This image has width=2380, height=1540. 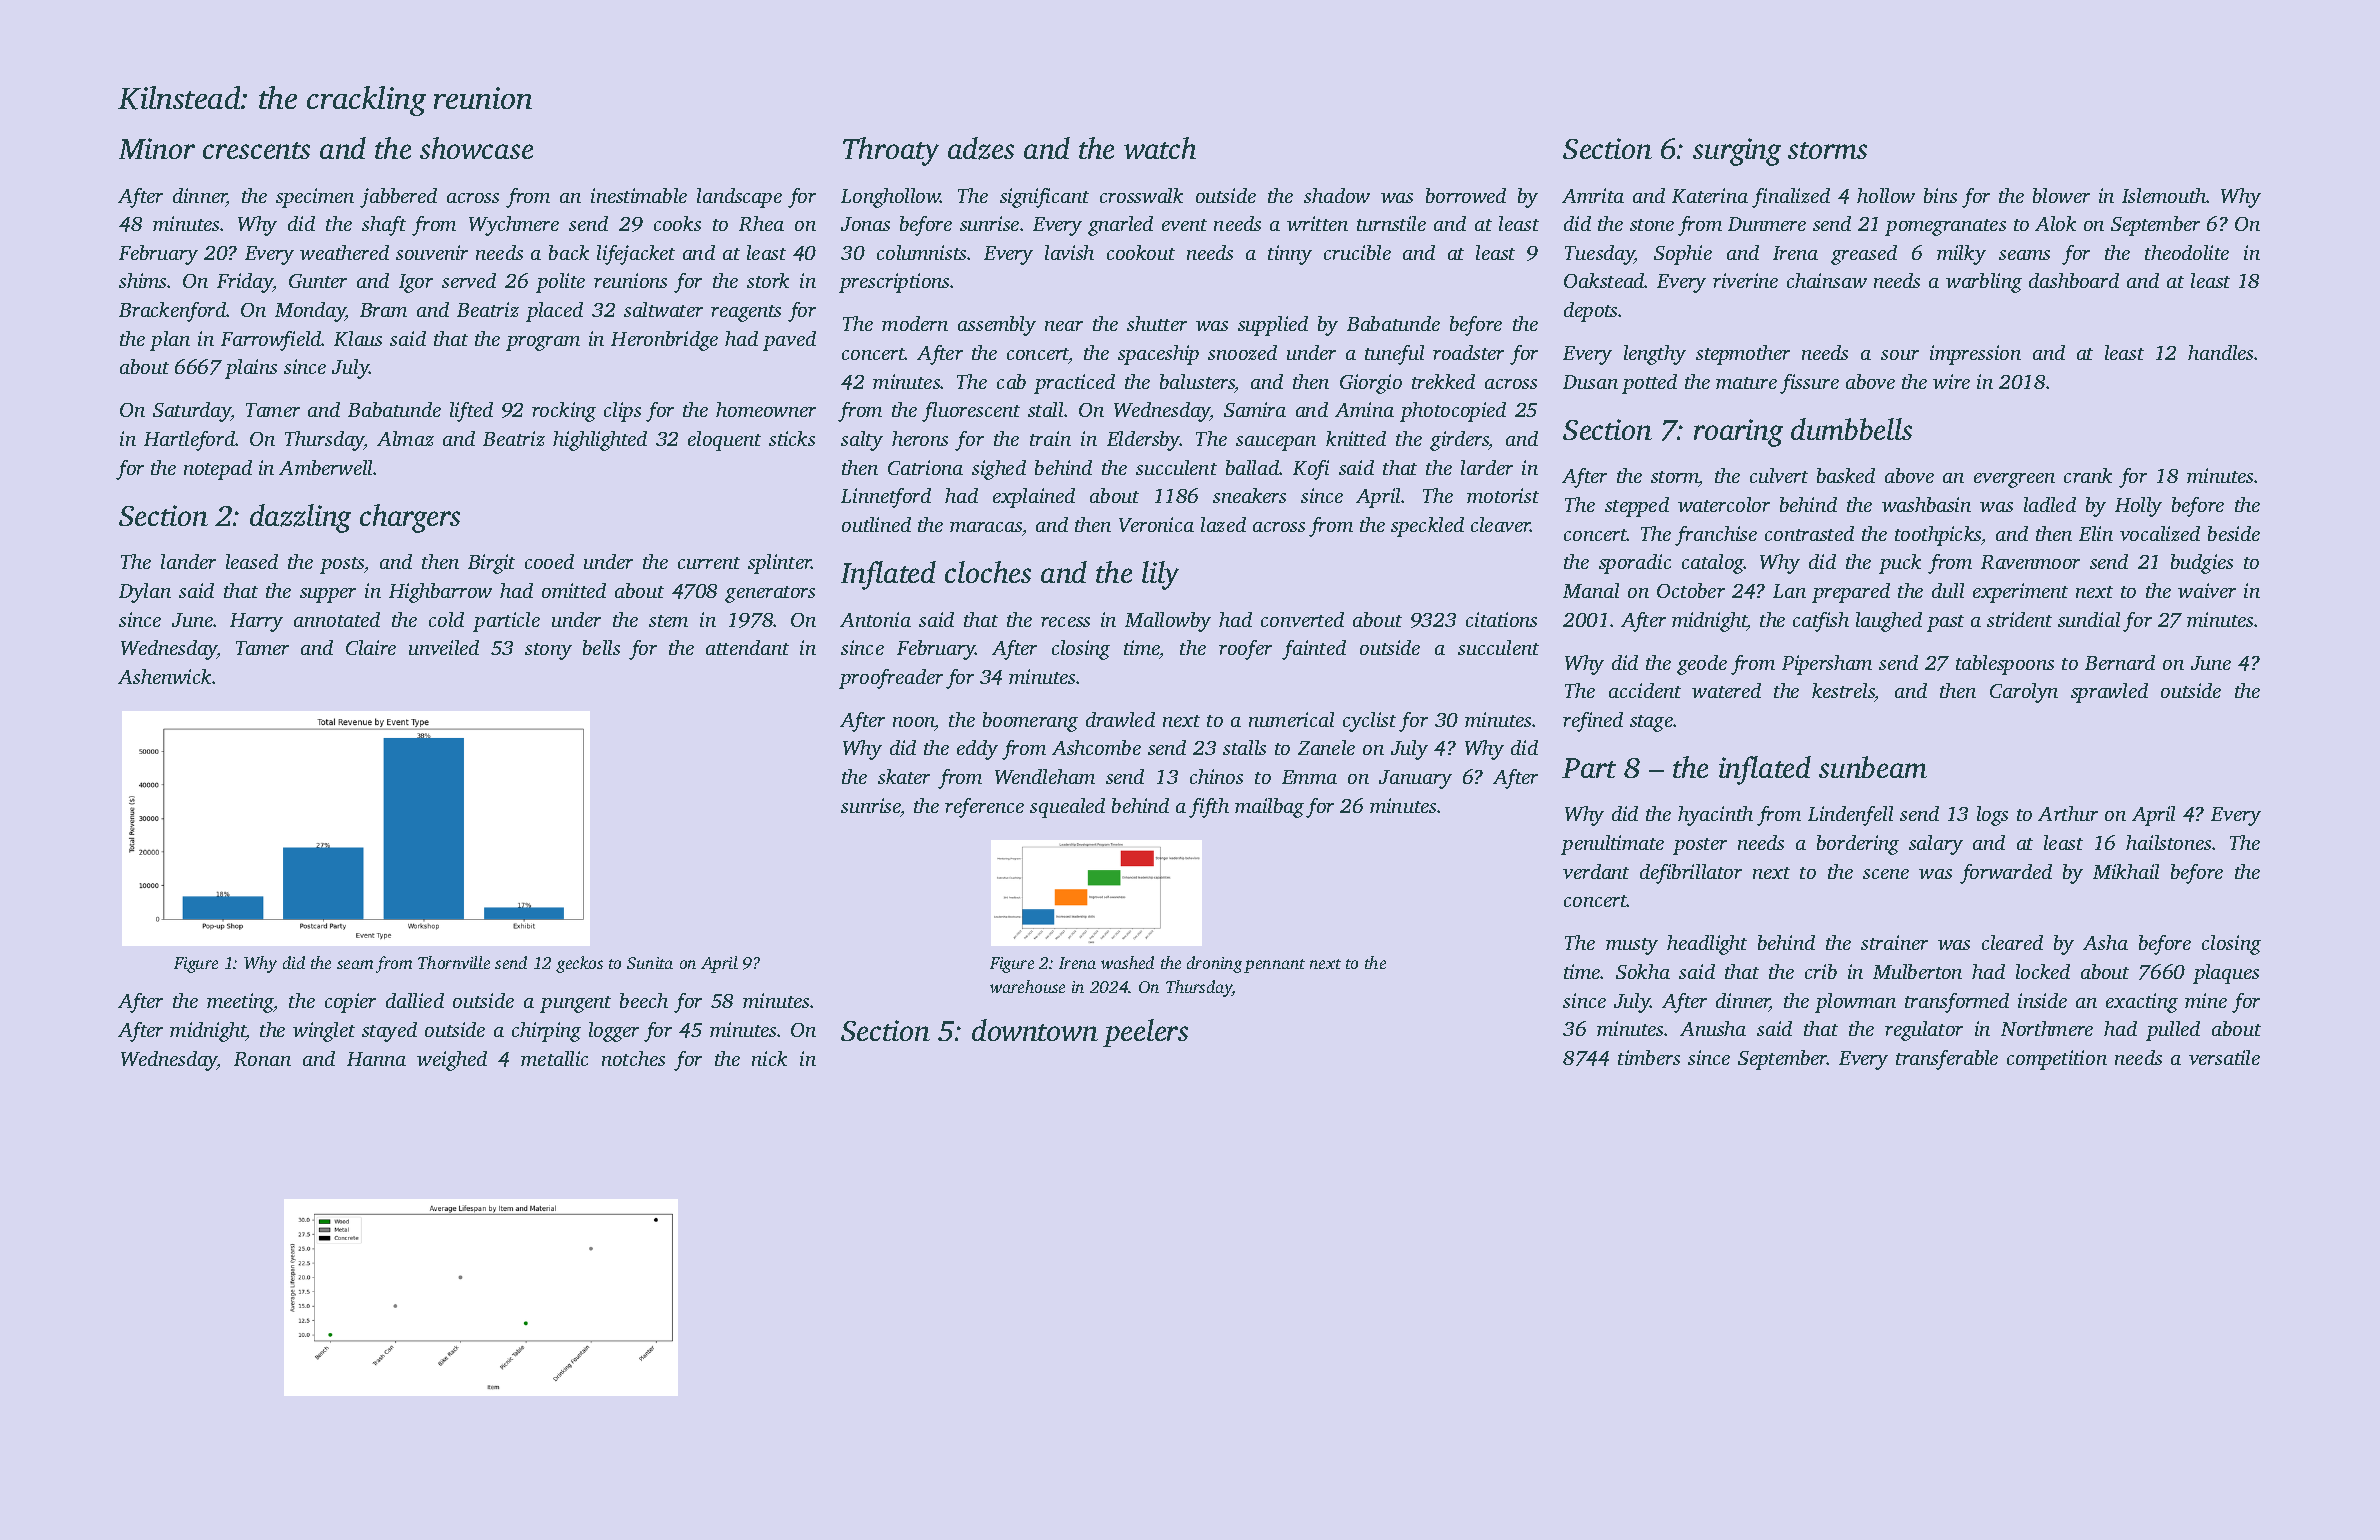 I want to click on dazzling, so click(x=300, y=518).
